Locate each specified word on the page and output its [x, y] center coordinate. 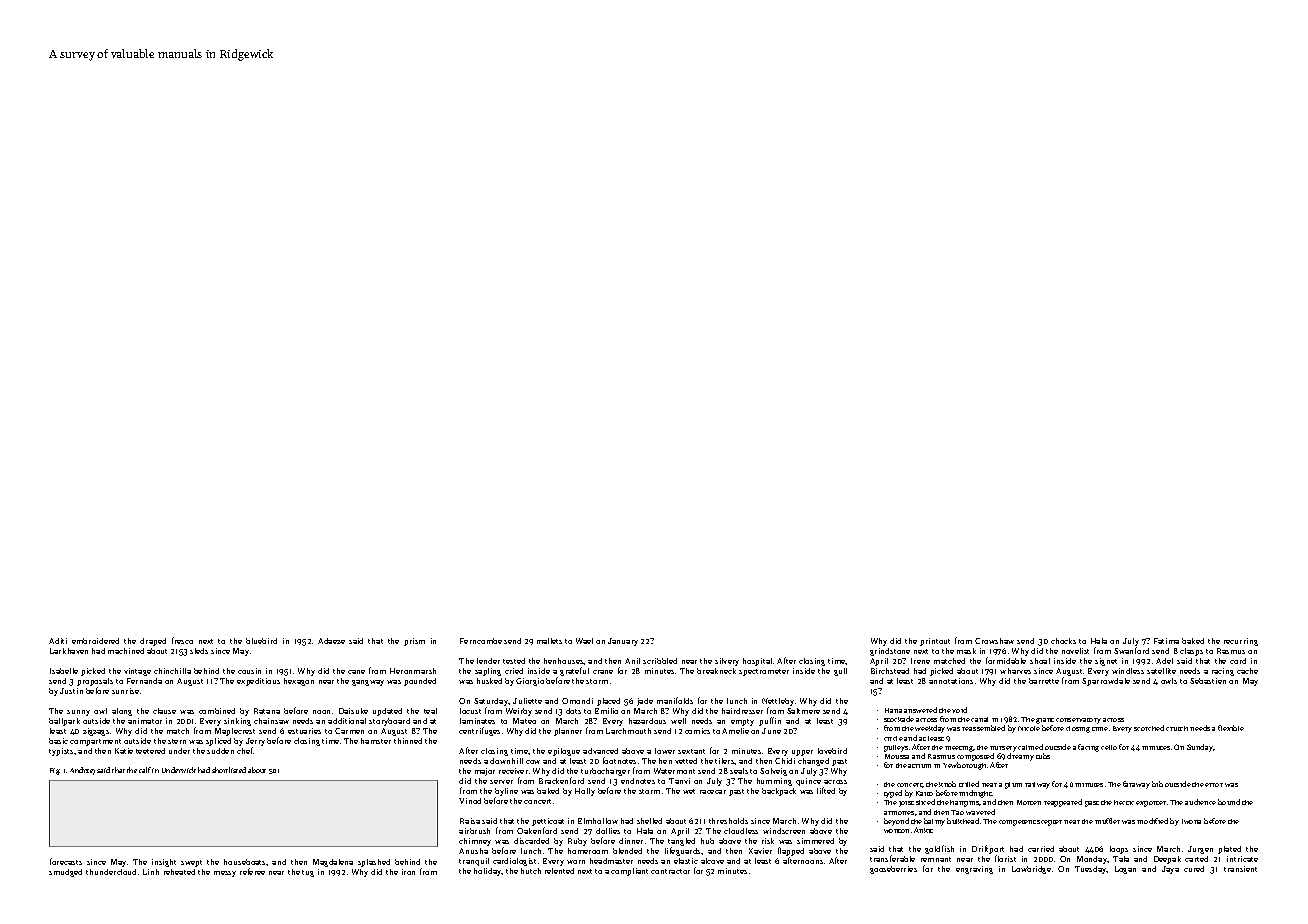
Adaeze [331, 641]
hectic [1124, 802]
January [623, 642]
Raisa [470, 821]
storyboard [389, 722]
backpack [779, 792]
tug [308, 873]
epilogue [564, 752]
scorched [1149, 728]
